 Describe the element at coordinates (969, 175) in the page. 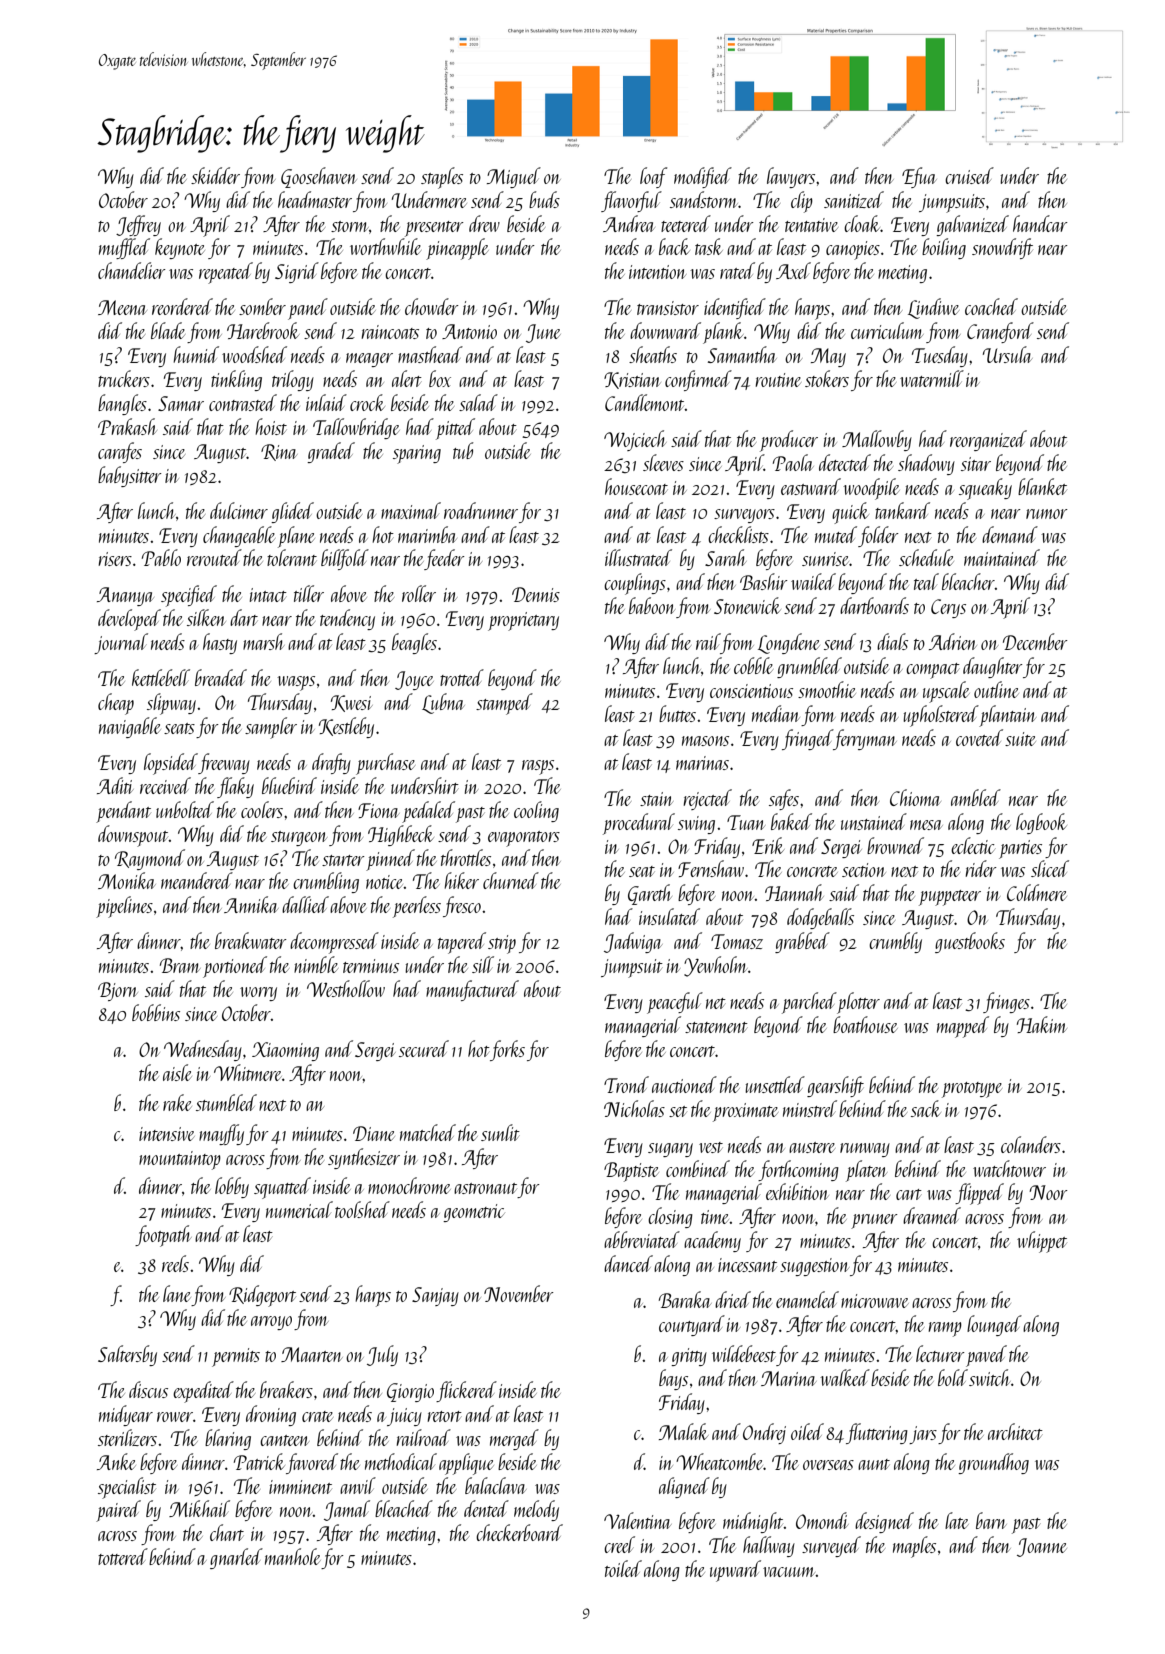

I see `cruised` at that location.
